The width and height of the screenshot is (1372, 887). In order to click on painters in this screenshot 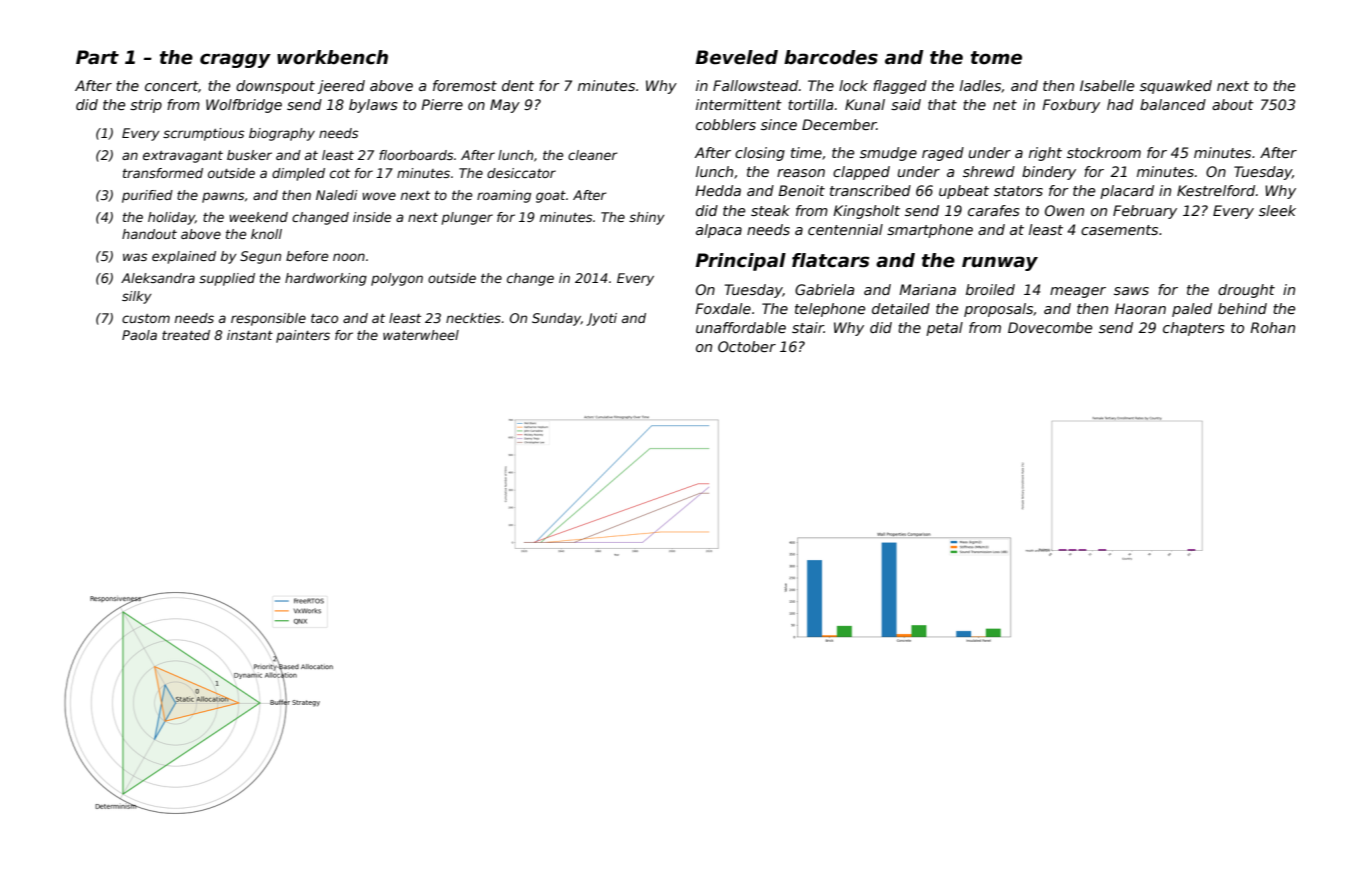, I will do `click(303, 336)`.
